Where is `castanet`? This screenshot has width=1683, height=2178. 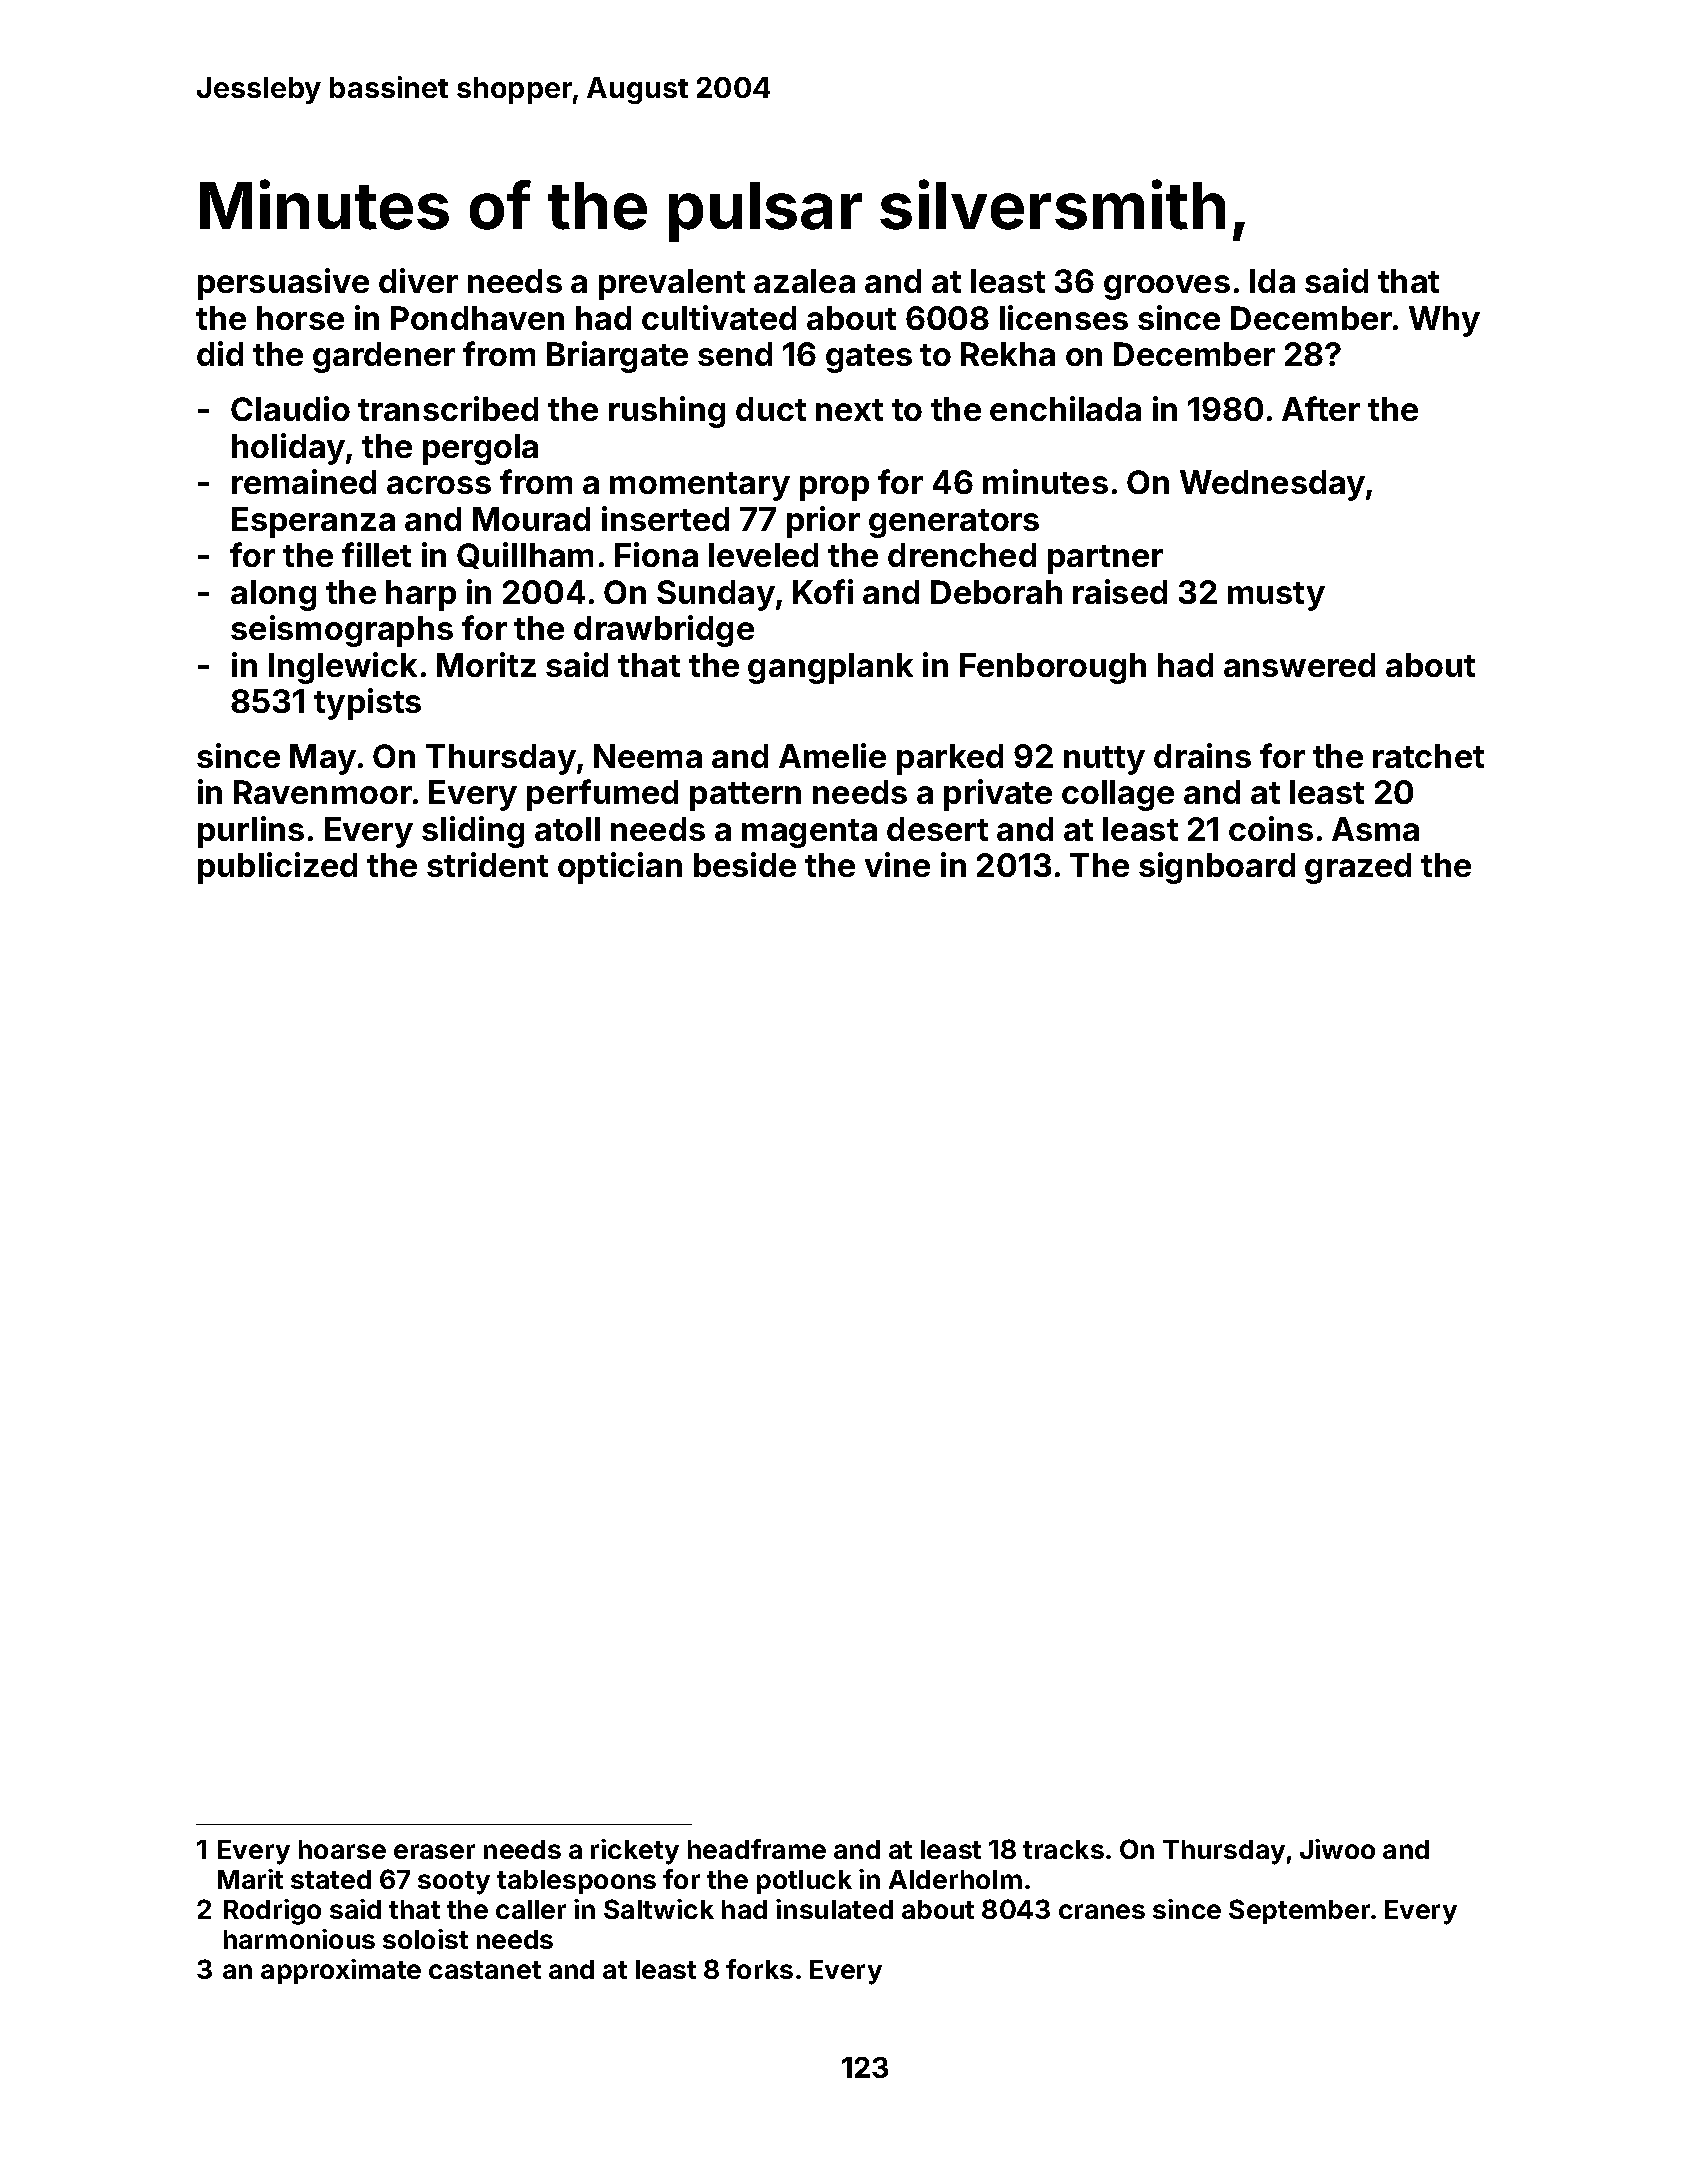
castanet is located at coordinates (485, 1970).
